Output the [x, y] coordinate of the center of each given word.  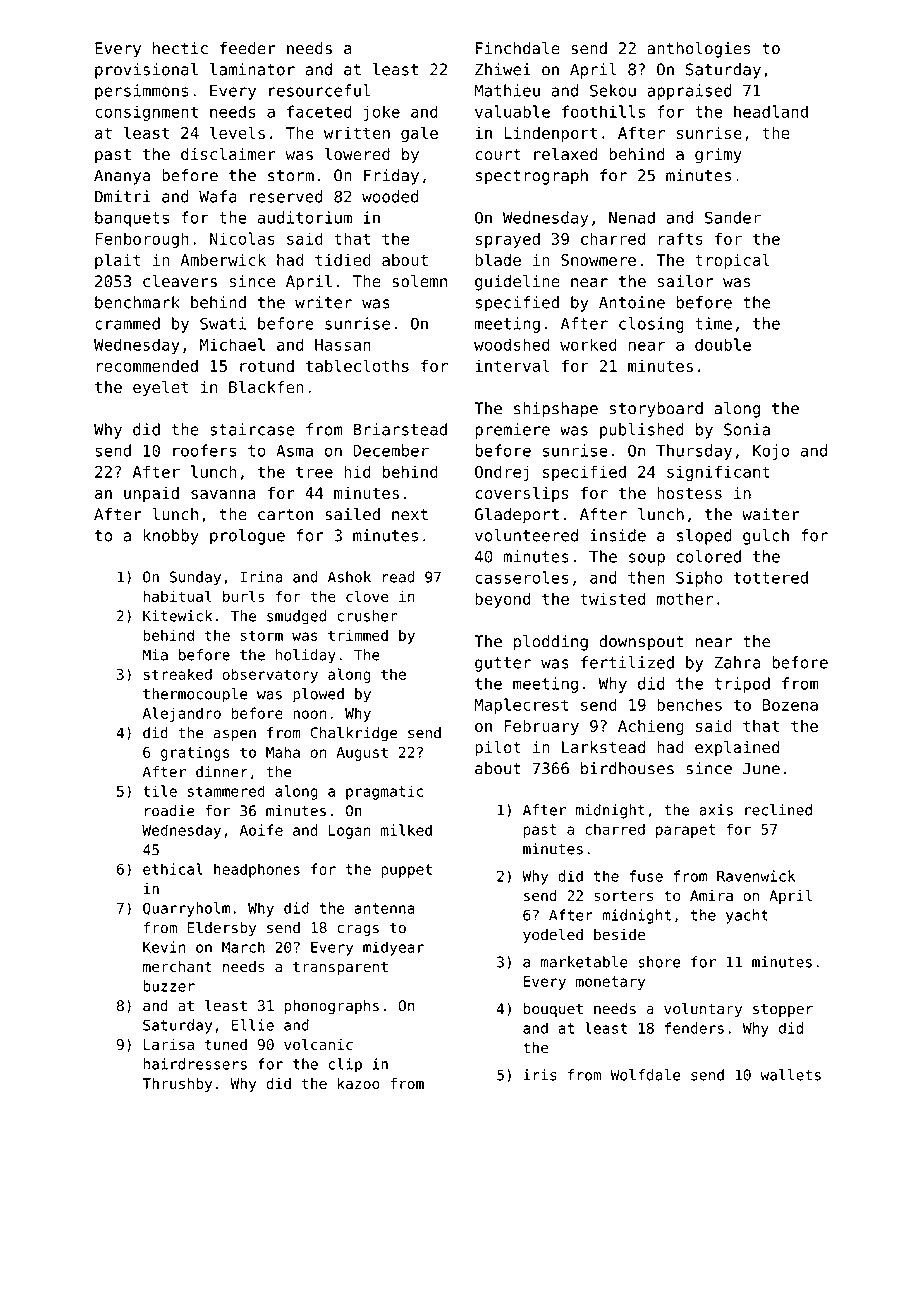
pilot [498, 749]
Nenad [632, 217]
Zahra [737, 662]
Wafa [218, 196]
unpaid [151, 494]
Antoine [632, 302]
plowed [318, 695]
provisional [146, 71]
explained [737, 749]
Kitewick [177, 616]
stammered [226, 791]
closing [651, 325]
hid [357, 471]
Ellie [253, 1025]
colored [709, 556]
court [498, 155]
